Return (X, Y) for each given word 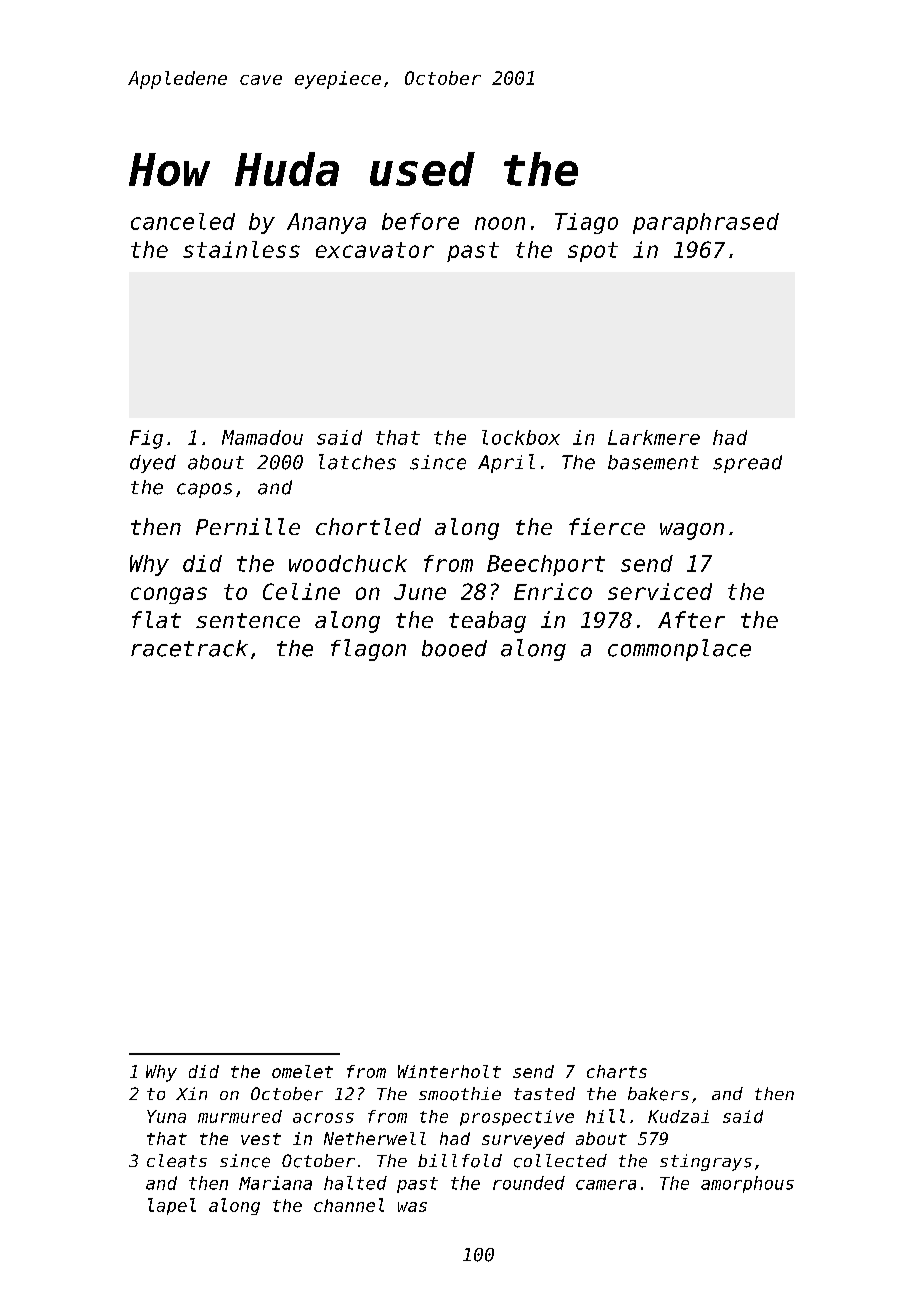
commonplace (679, 650)
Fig (146, 439)
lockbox (521, 437)
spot (593, 252)
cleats (177, 1161)
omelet (302, 1071)
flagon (368, 650)
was (412, 1207)
